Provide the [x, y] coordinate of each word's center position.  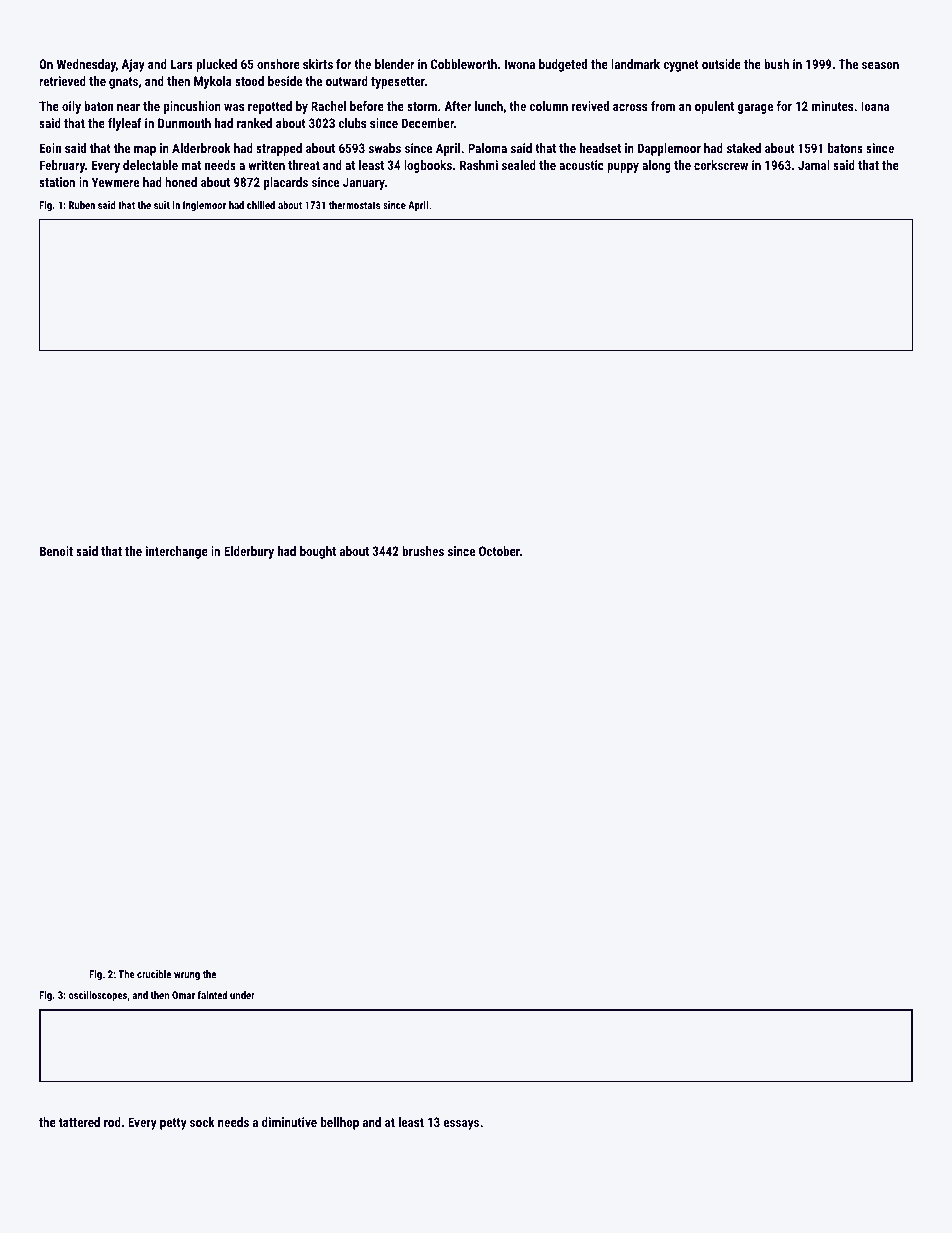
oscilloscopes [98, 996]
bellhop [340, 1123]
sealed [519, 165]
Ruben [82, 205]
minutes [832, 106]
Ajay [133, 65]
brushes [423, 551]
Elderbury [249, 552]
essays [461, 1125]
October [499, 551]
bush [776, 64]
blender [394, 64]
